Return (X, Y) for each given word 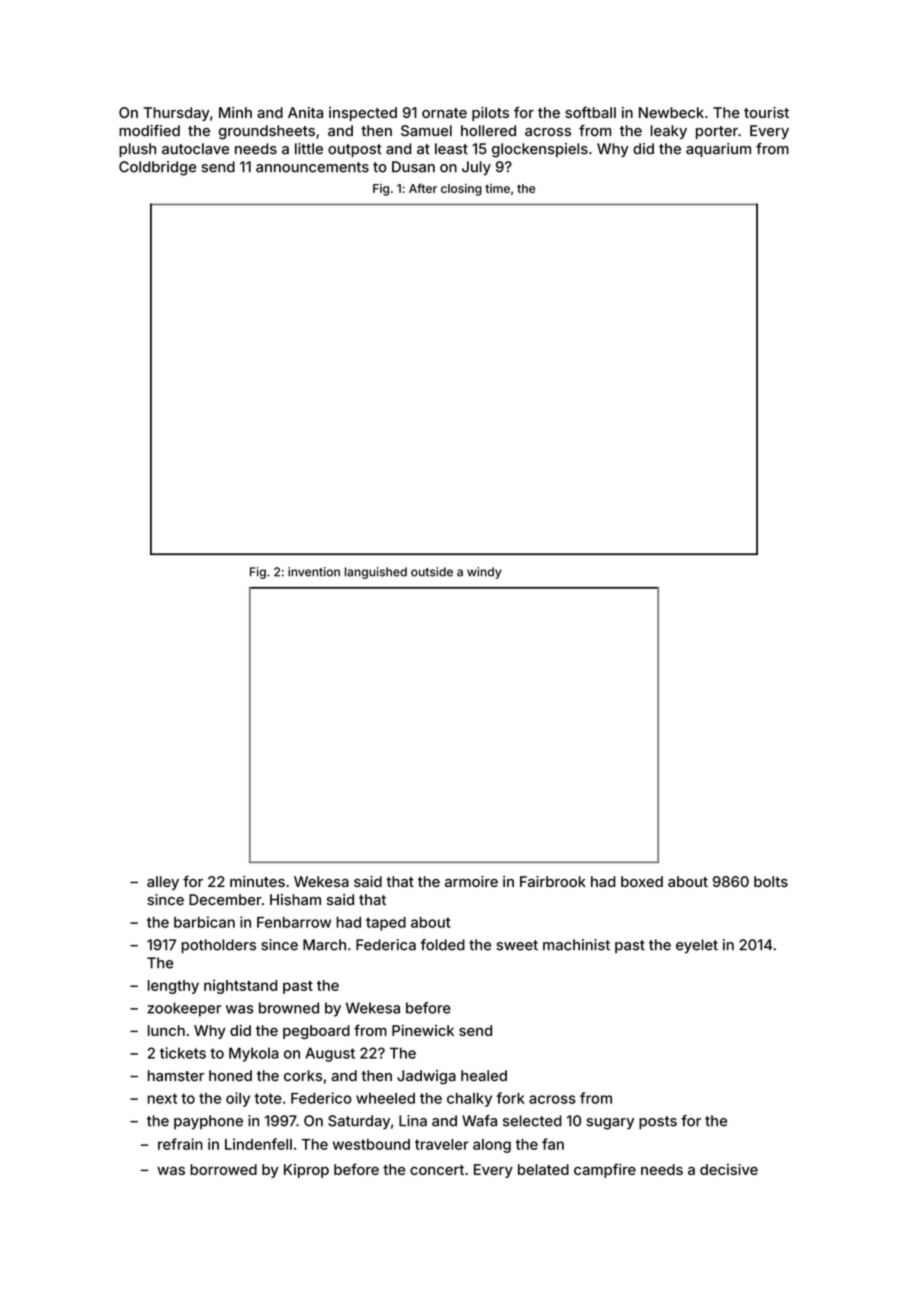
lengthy (173, 987)
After (423, 188)
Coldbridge (157, 168)
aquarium (718, 150)
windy (484, 573)
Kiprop (306, 1171)
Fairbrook (553, 881)
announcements (312, 167)
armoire (471, 881)
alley (163, 883)
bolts (771, 881)
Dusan (413, 167)
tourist (766, 112)
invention (314, 572)
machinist (576, 945)
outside (432, 572)
